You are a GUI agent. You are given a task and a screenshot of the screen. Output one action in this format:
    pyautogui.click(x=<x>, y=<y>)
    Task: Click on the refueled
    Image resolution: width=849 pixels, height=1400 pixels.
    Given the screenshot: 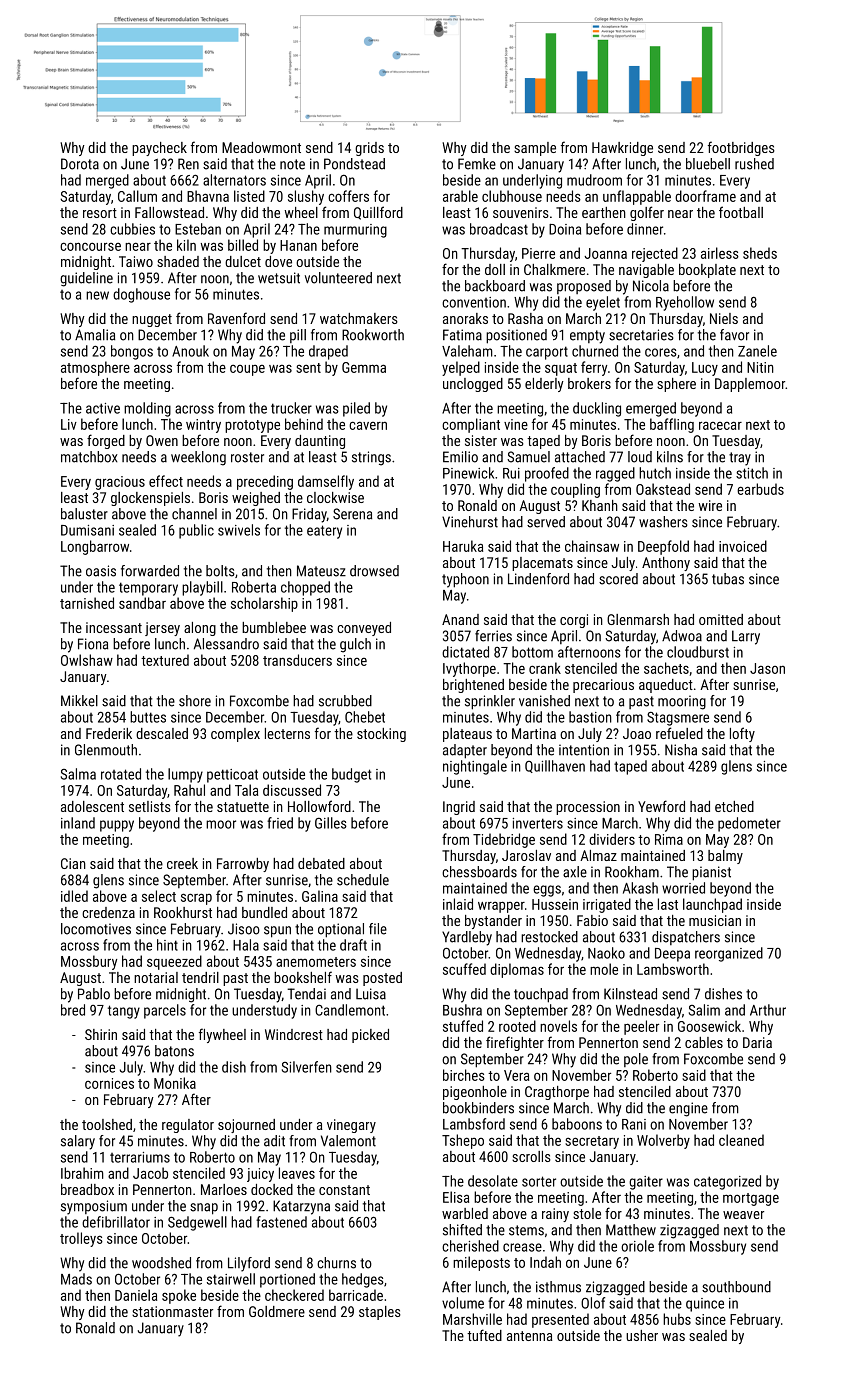 What is the action you would take?
    pyautogui.click(x=679, y=733)
